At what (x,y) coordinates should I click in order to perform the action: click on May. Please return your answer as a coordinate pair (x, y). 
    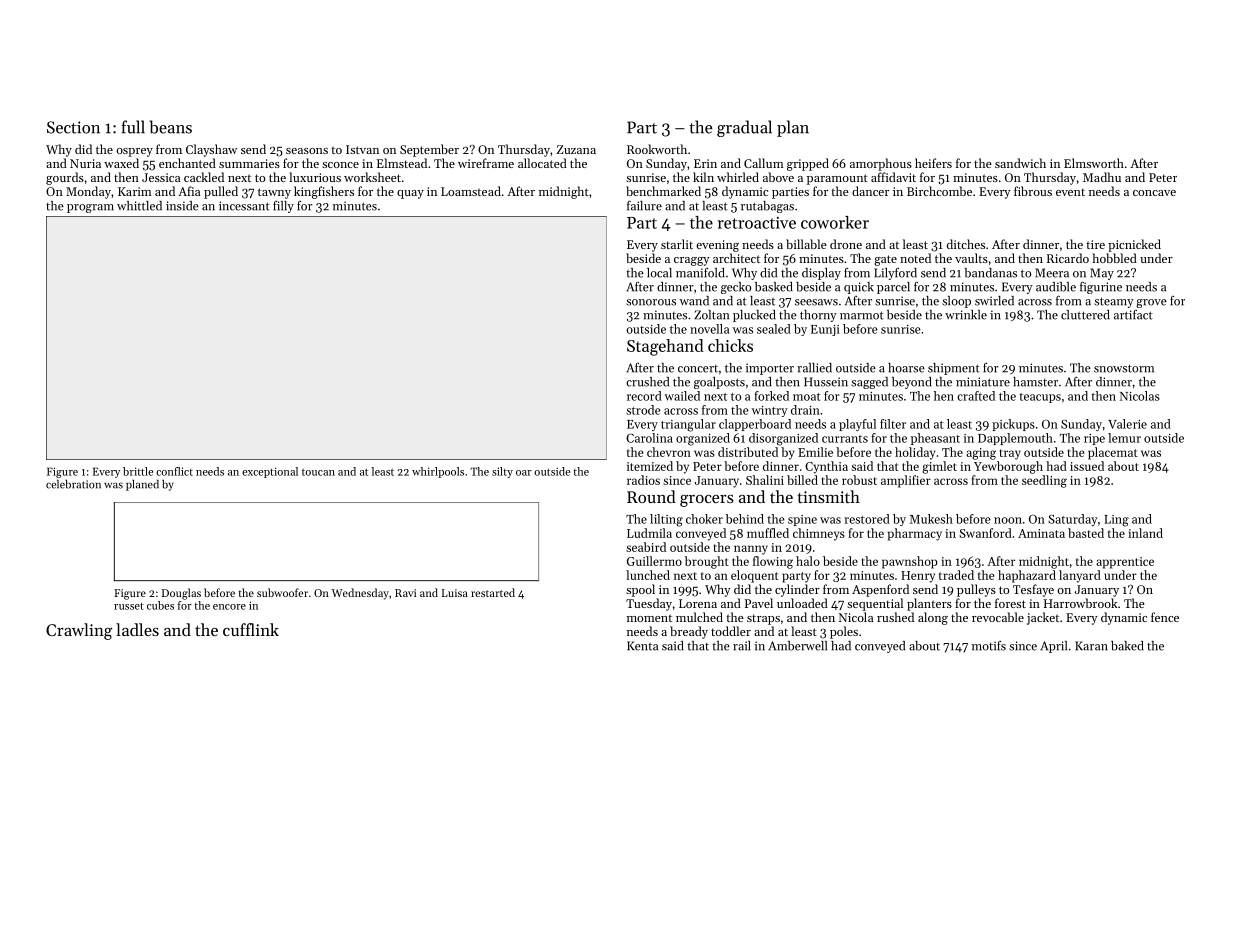
    Looking at the image, I should click on (1102, 274).
